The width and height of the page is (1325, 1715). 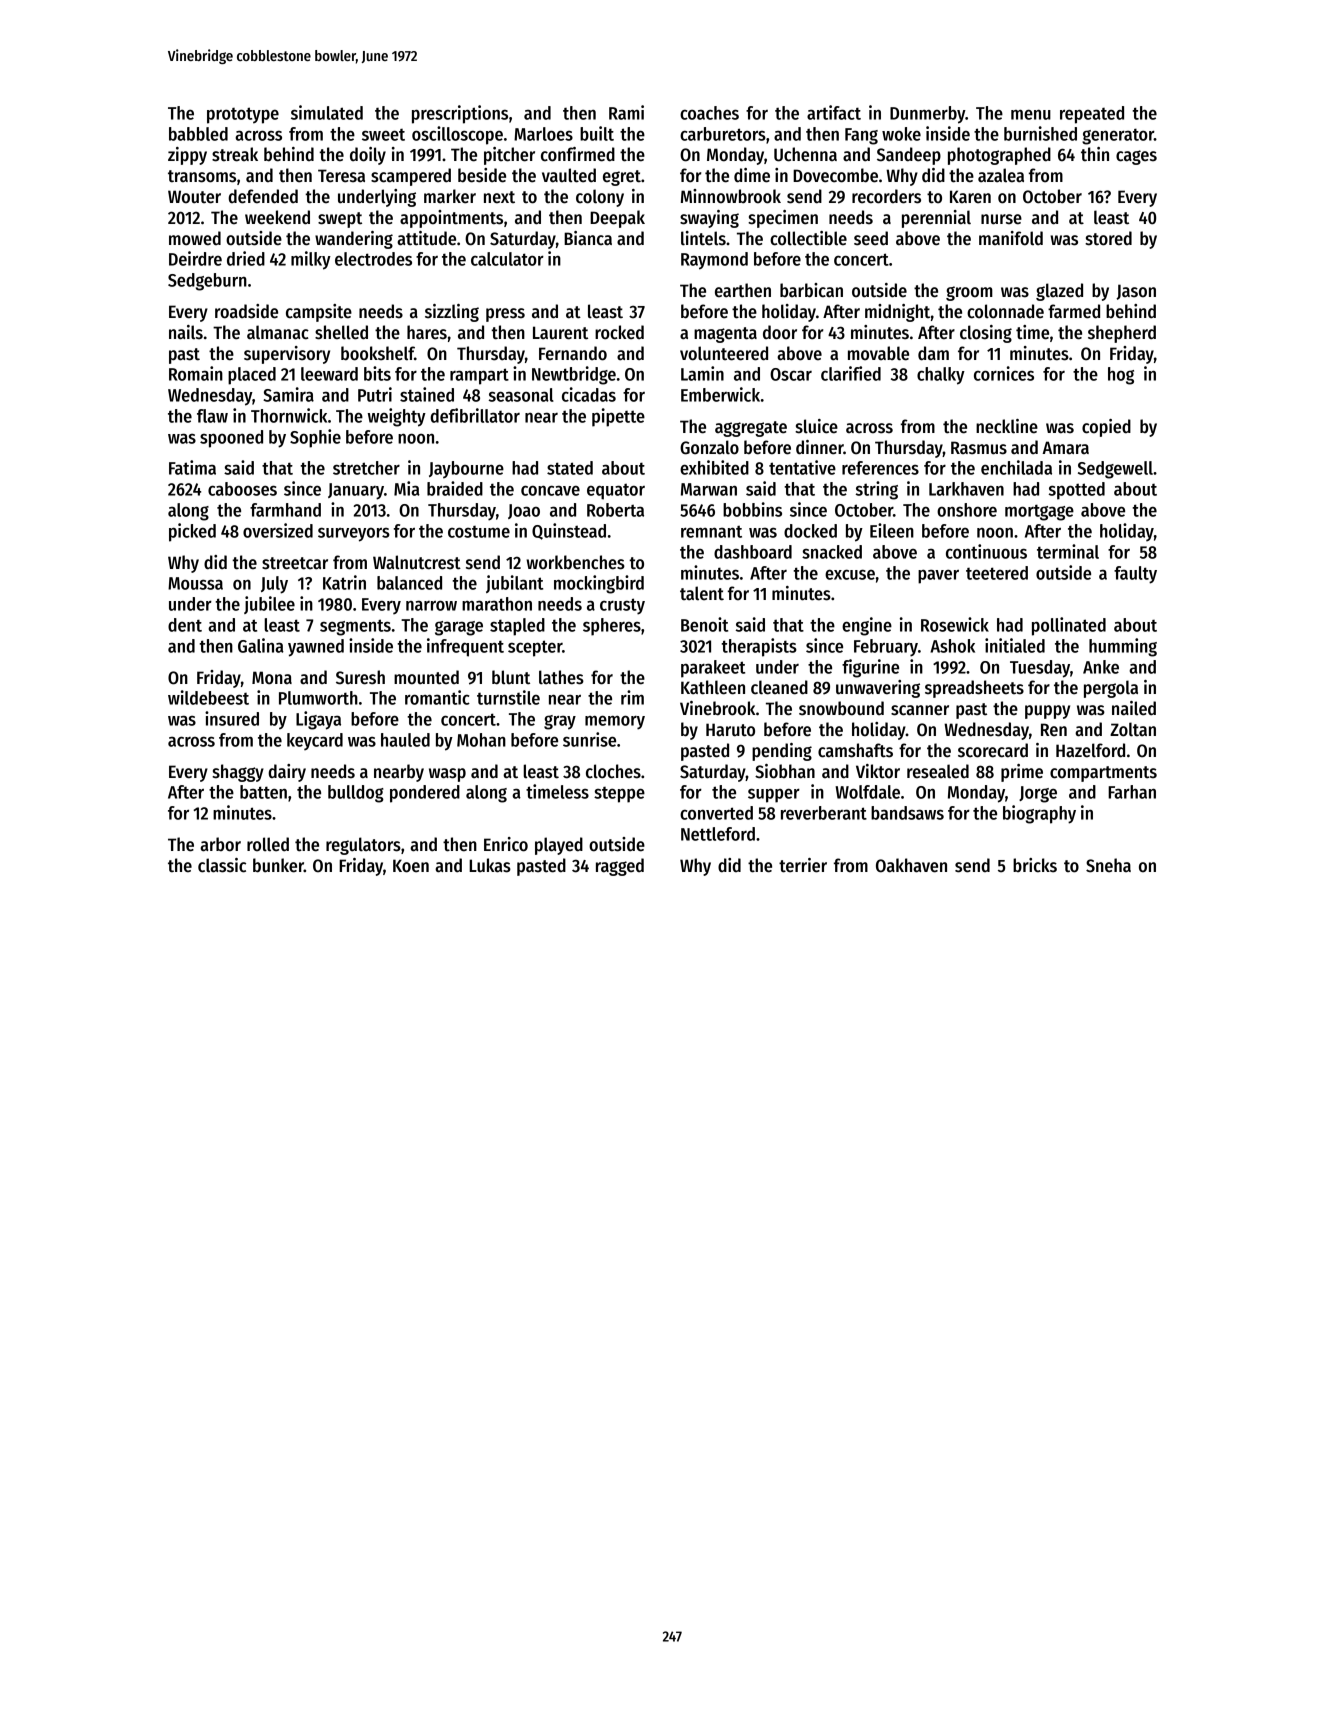 I want to click on Raymond, so click(x=714, y=261).
